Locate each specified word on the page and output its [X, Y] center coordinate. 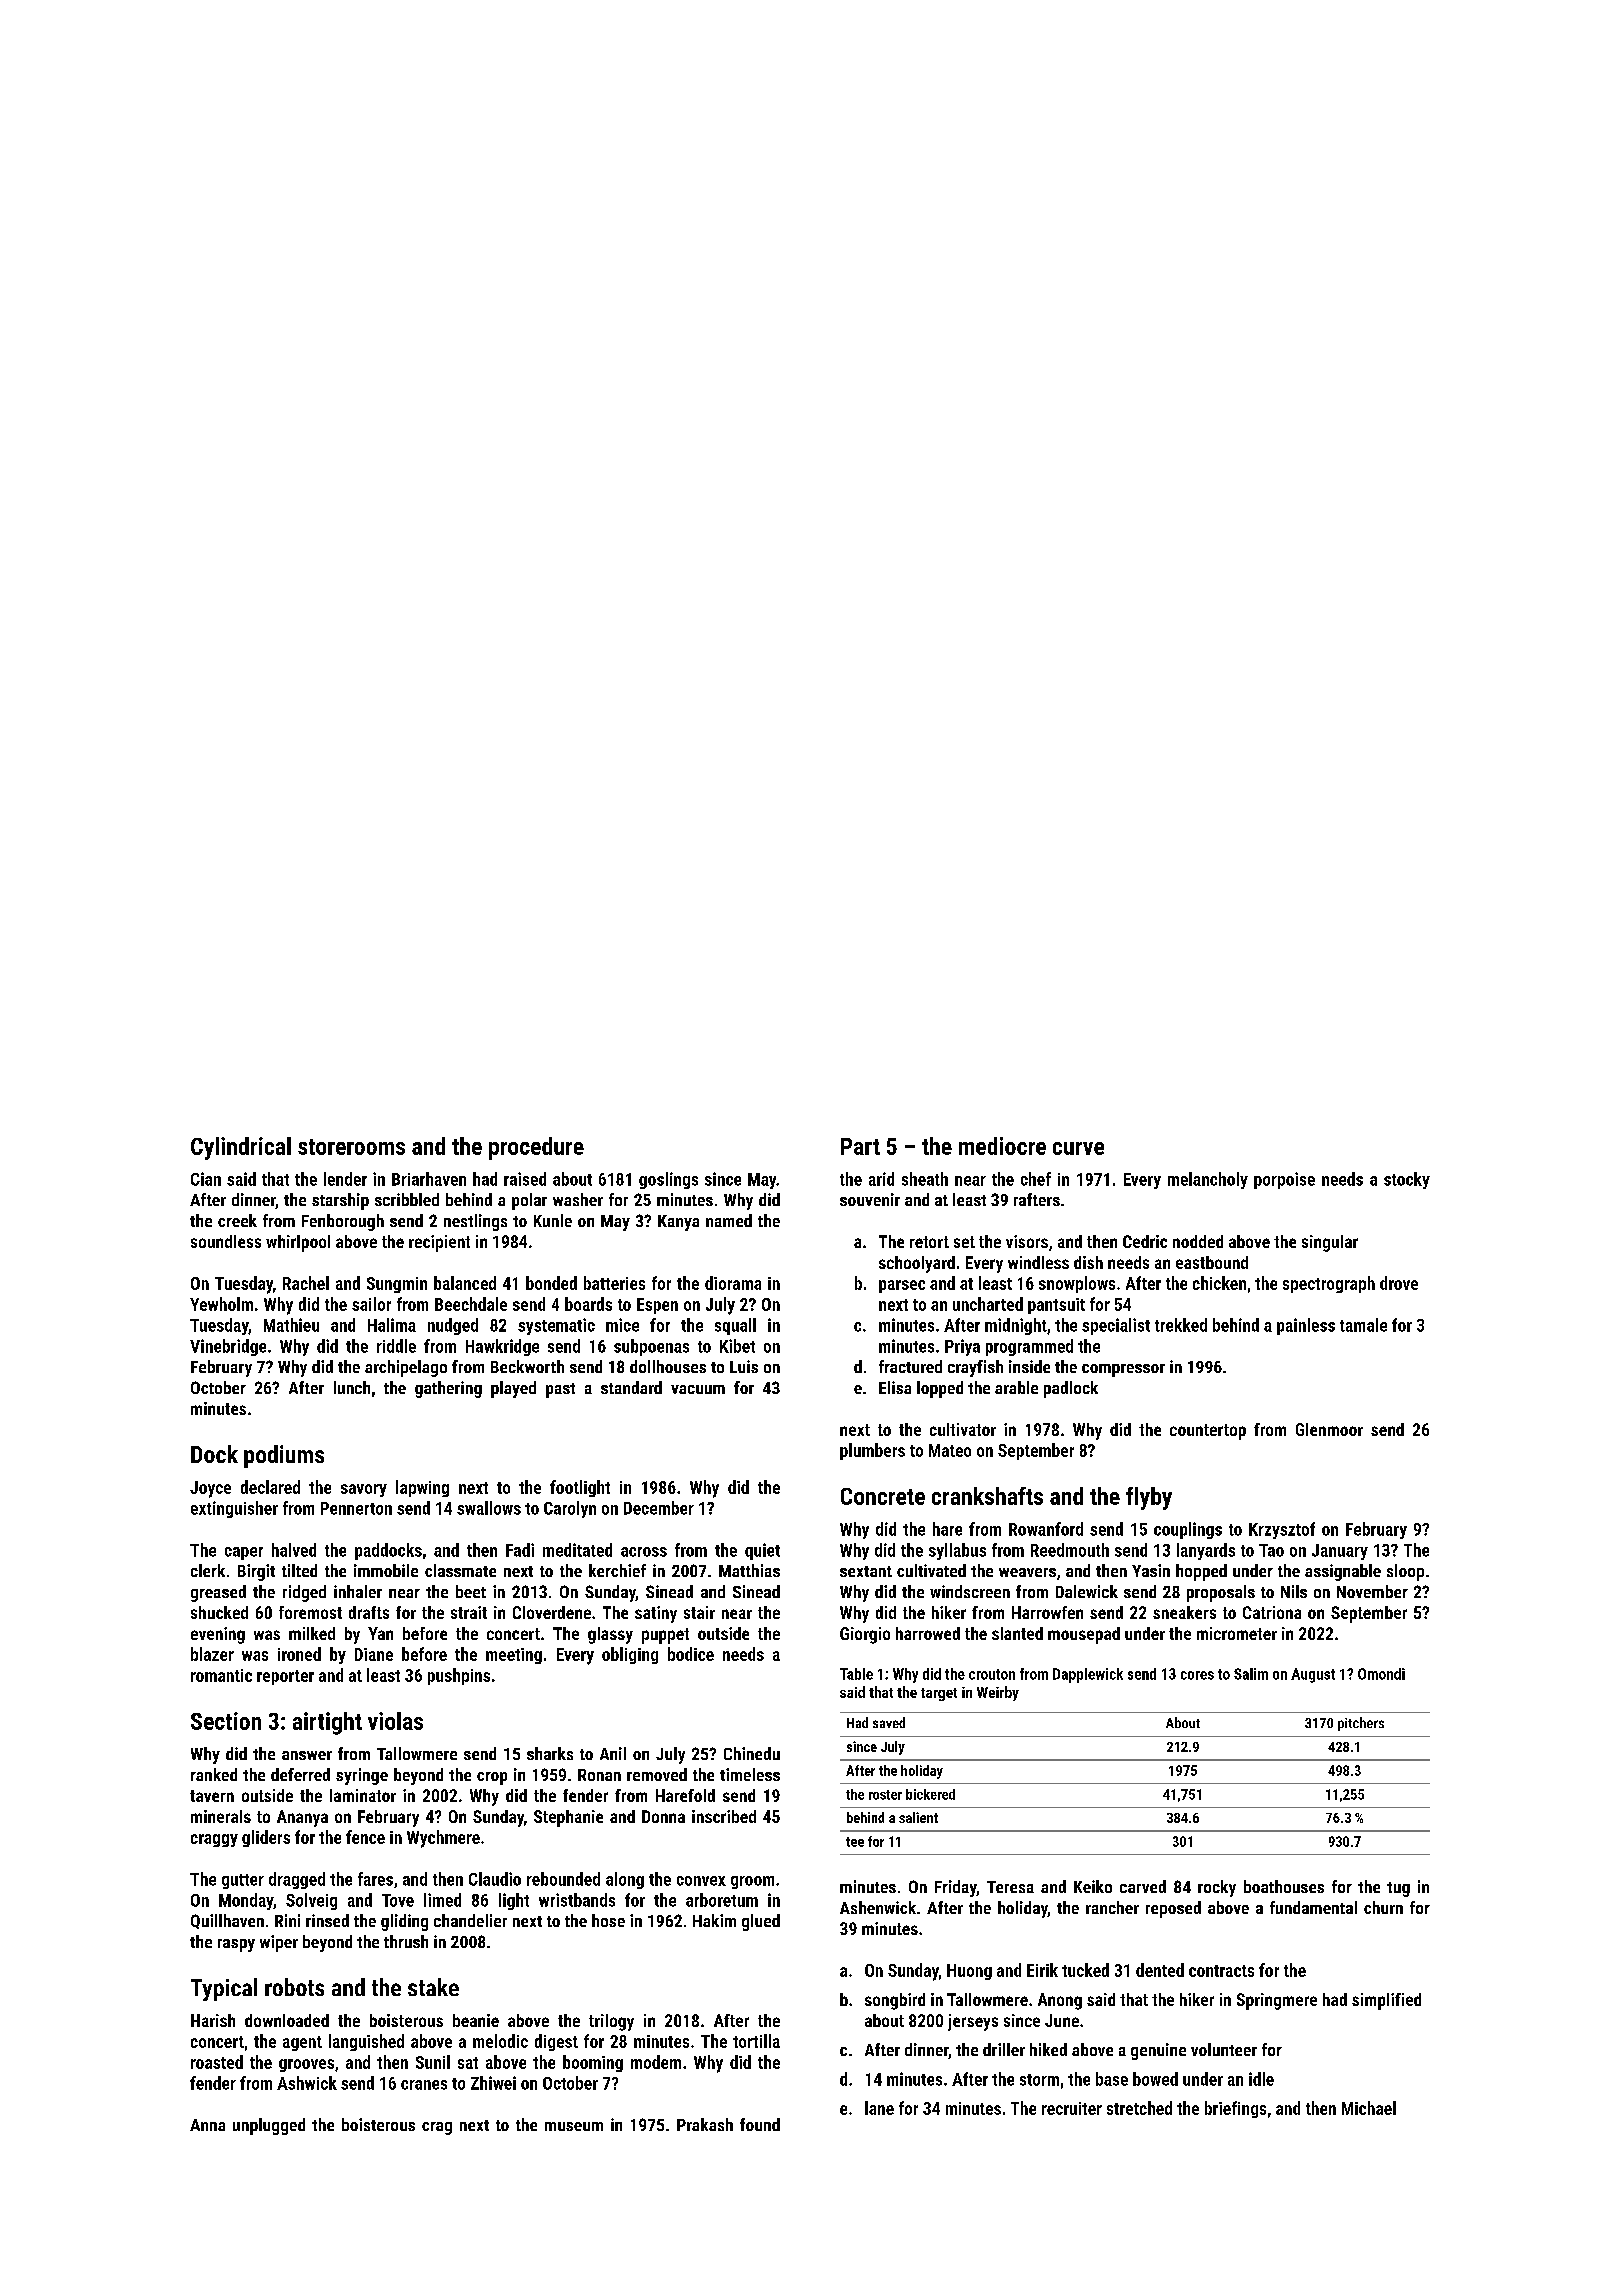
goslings [668, 1180]
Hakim [714, 1920]
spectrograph [1329, 1284]
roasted [217, 2062]
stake [433, 1987]
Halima [392, 1325]
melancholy [1208, 1180]
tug [1398, 1889]
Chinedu [752, 1753]
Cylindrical [241, 1148]
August [1313, 1675]
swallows [489, 1508]
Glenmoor [1329, 1429]
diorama [733, 1283]
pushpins [459, 1676]
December [659, 1508]
